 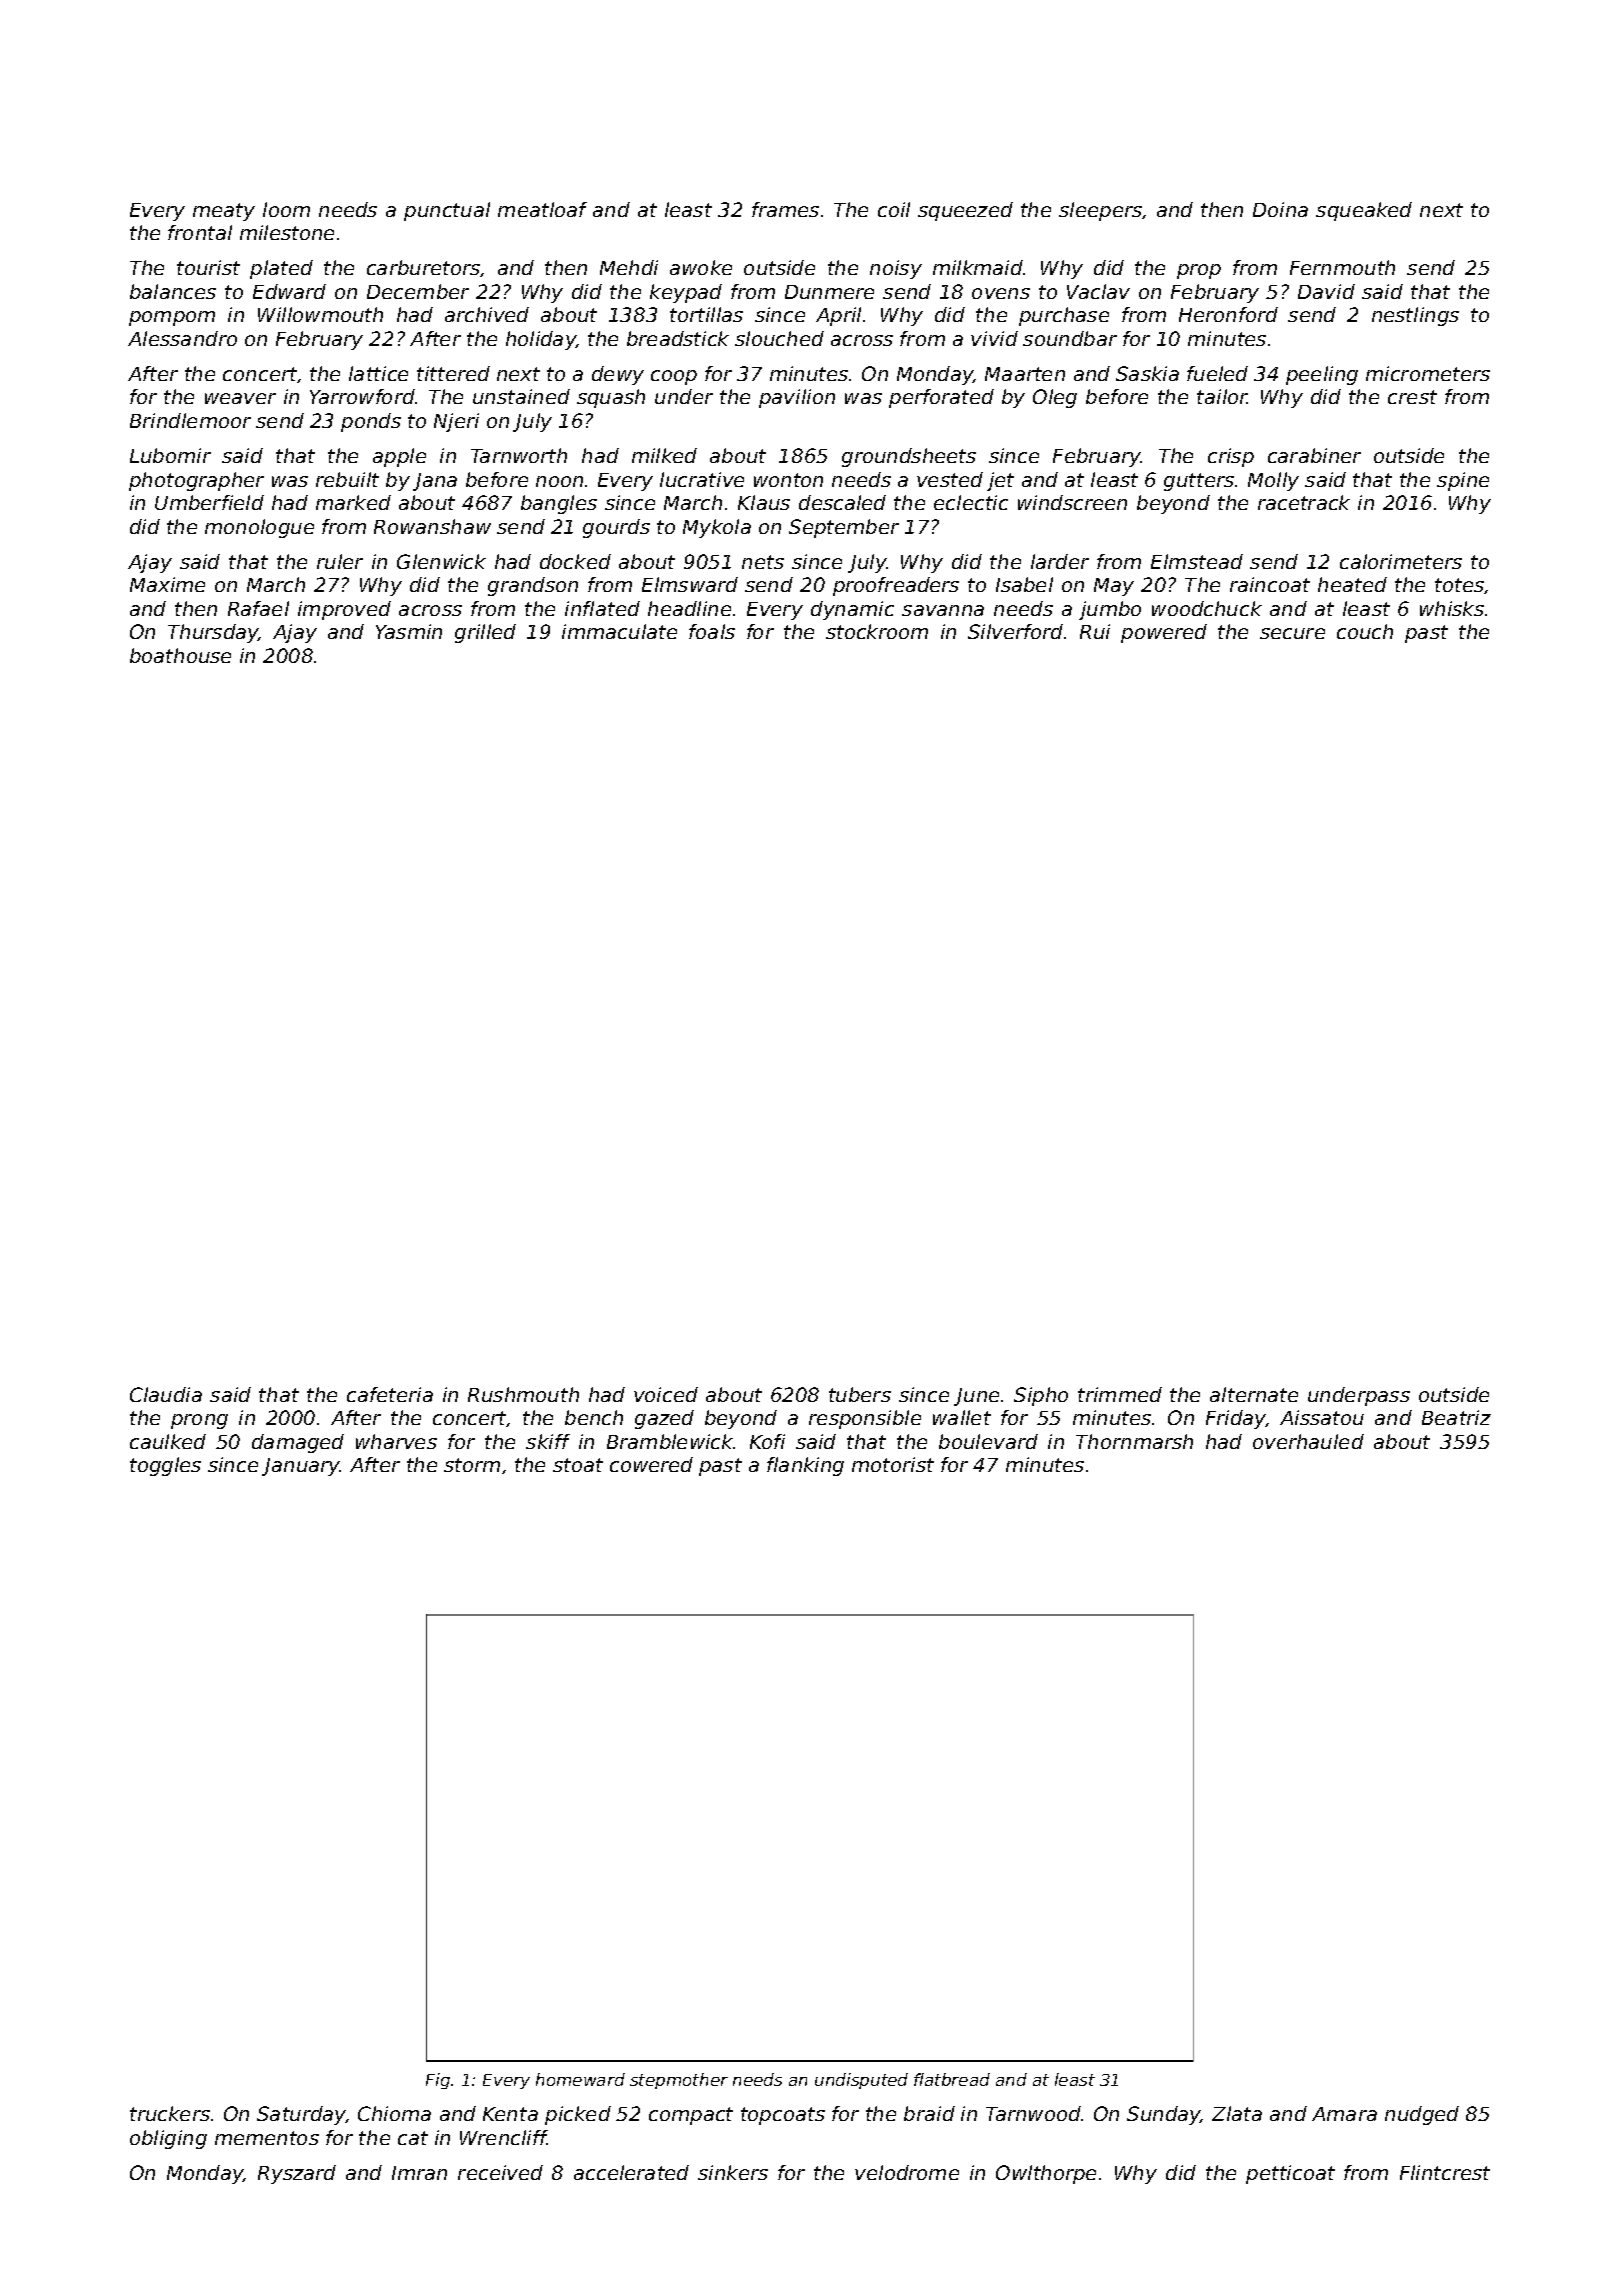 What do you see at coordinates (785, 209) in the document?
I see `frames` at bounding box center [785, 209].
